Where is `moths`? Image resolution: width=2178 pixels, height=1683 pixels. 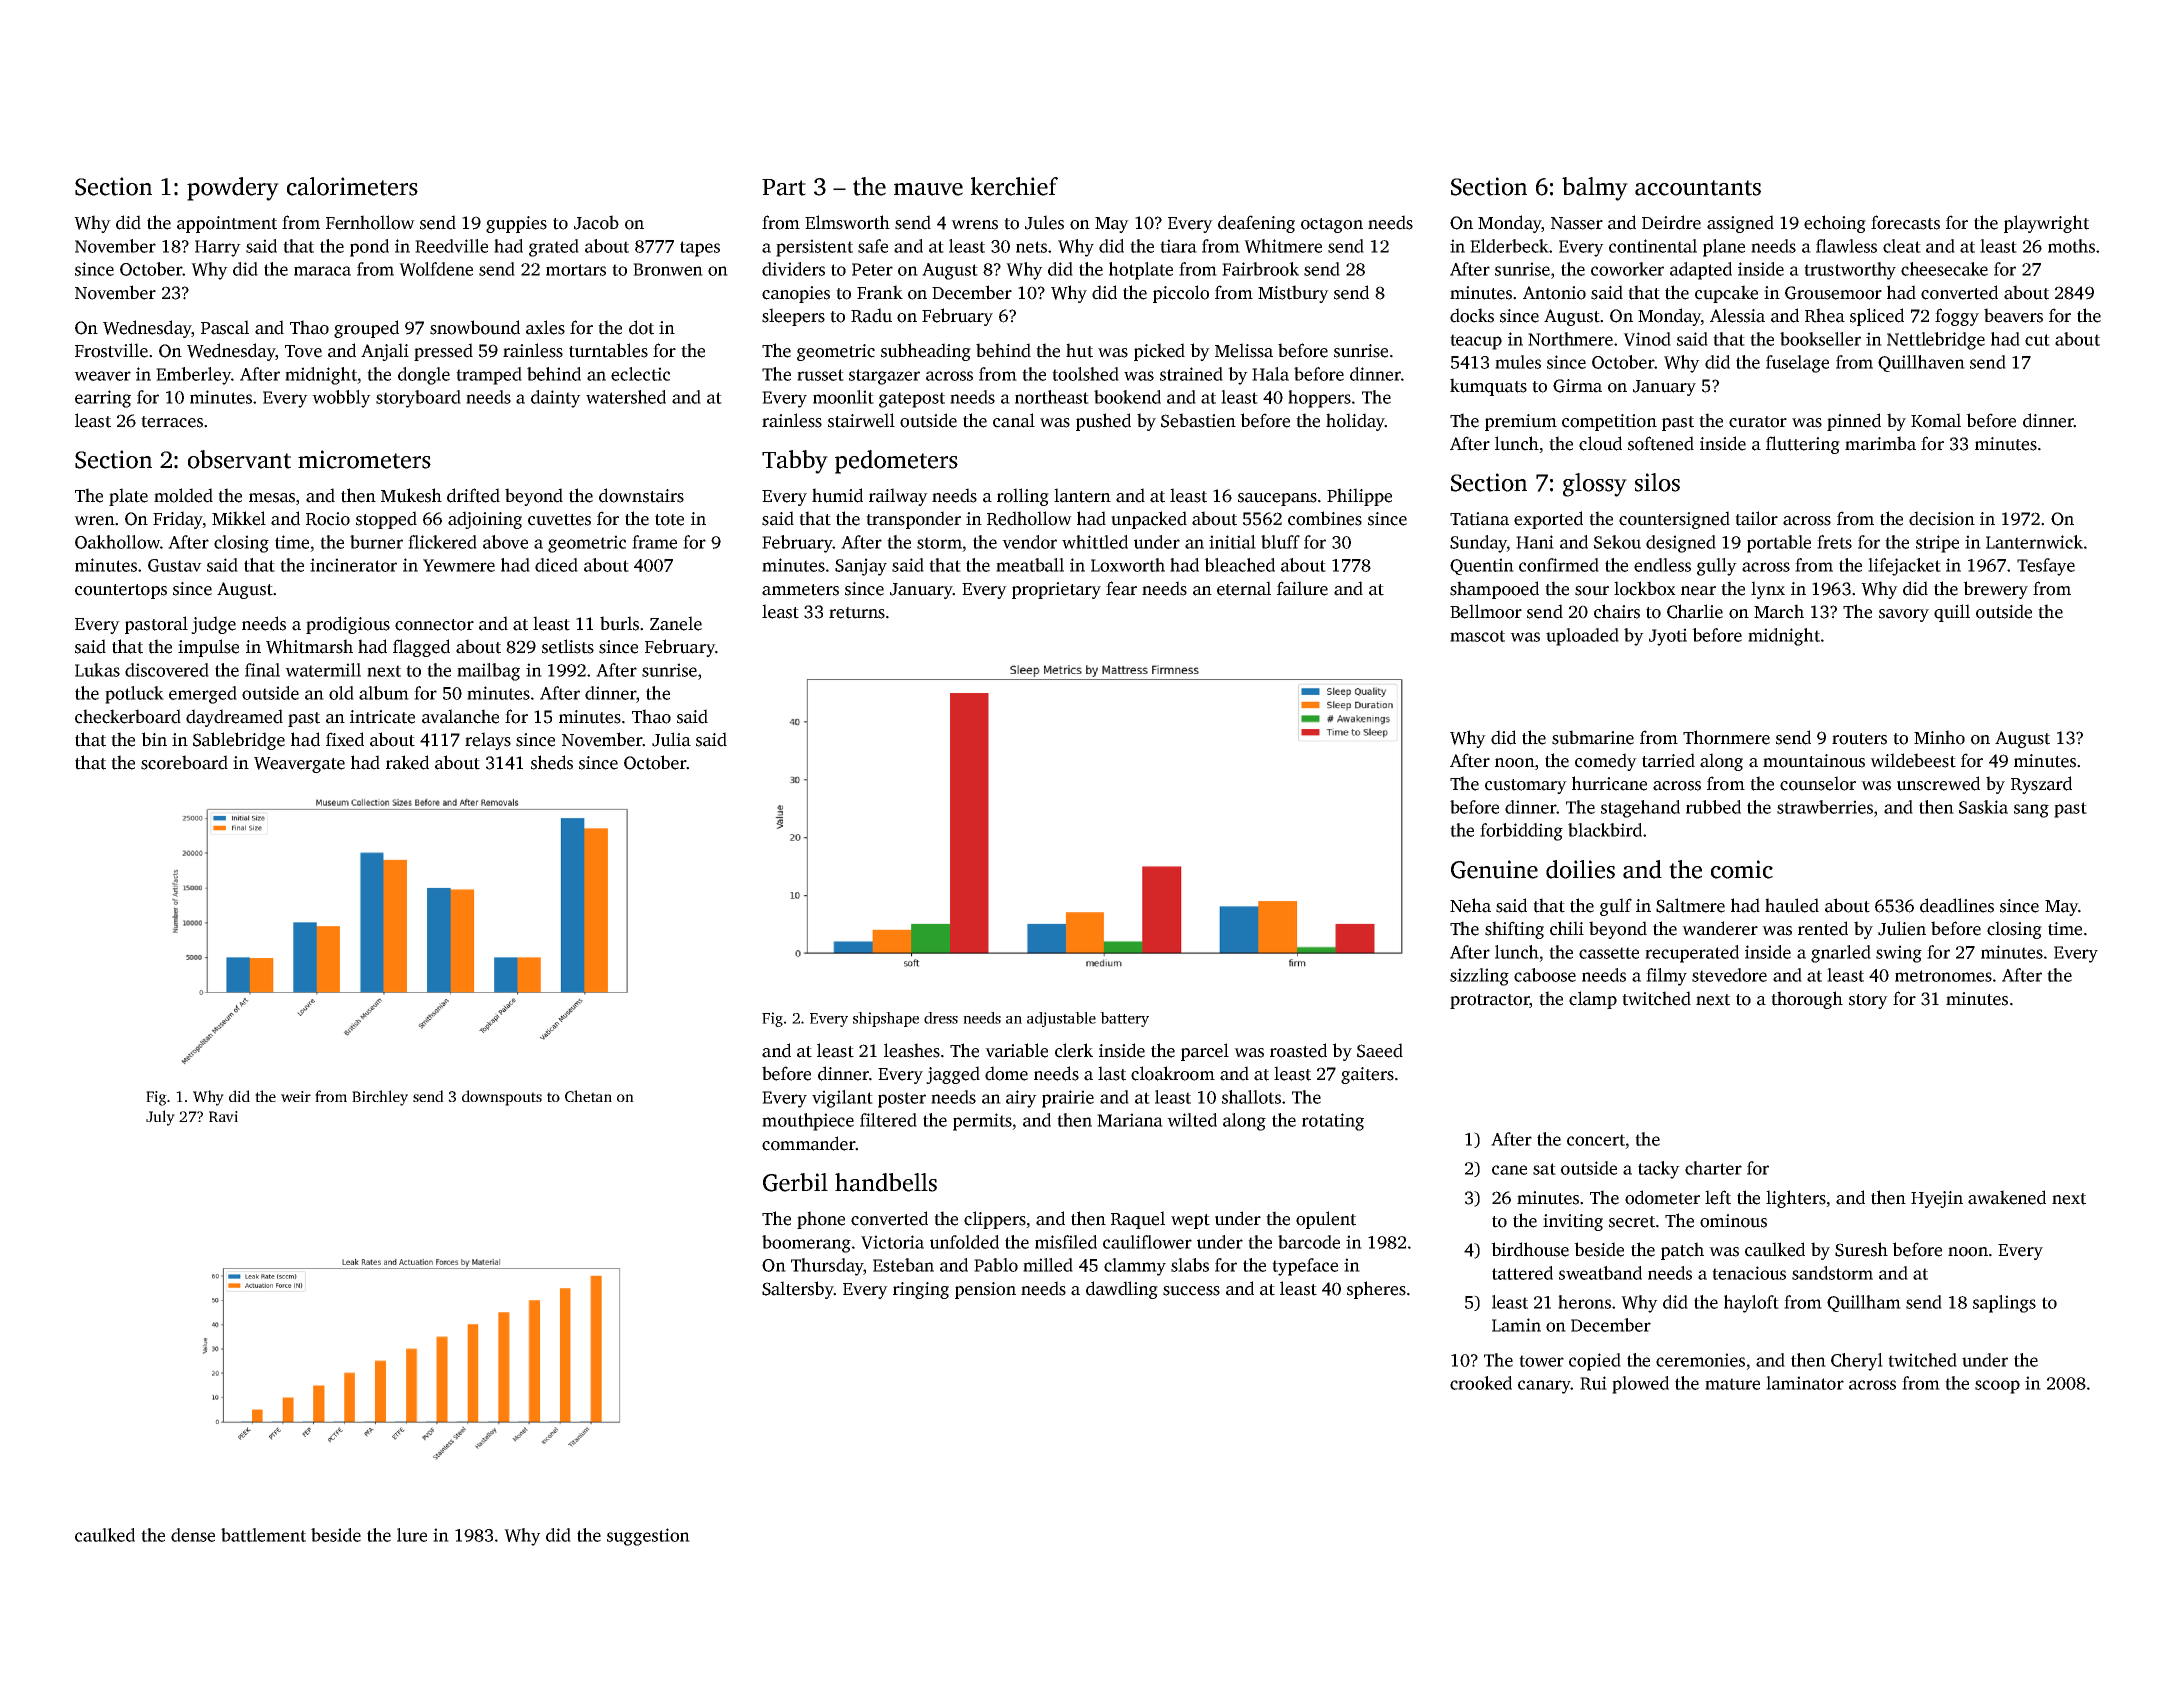 moths is located at coordinates (2071, 246).
